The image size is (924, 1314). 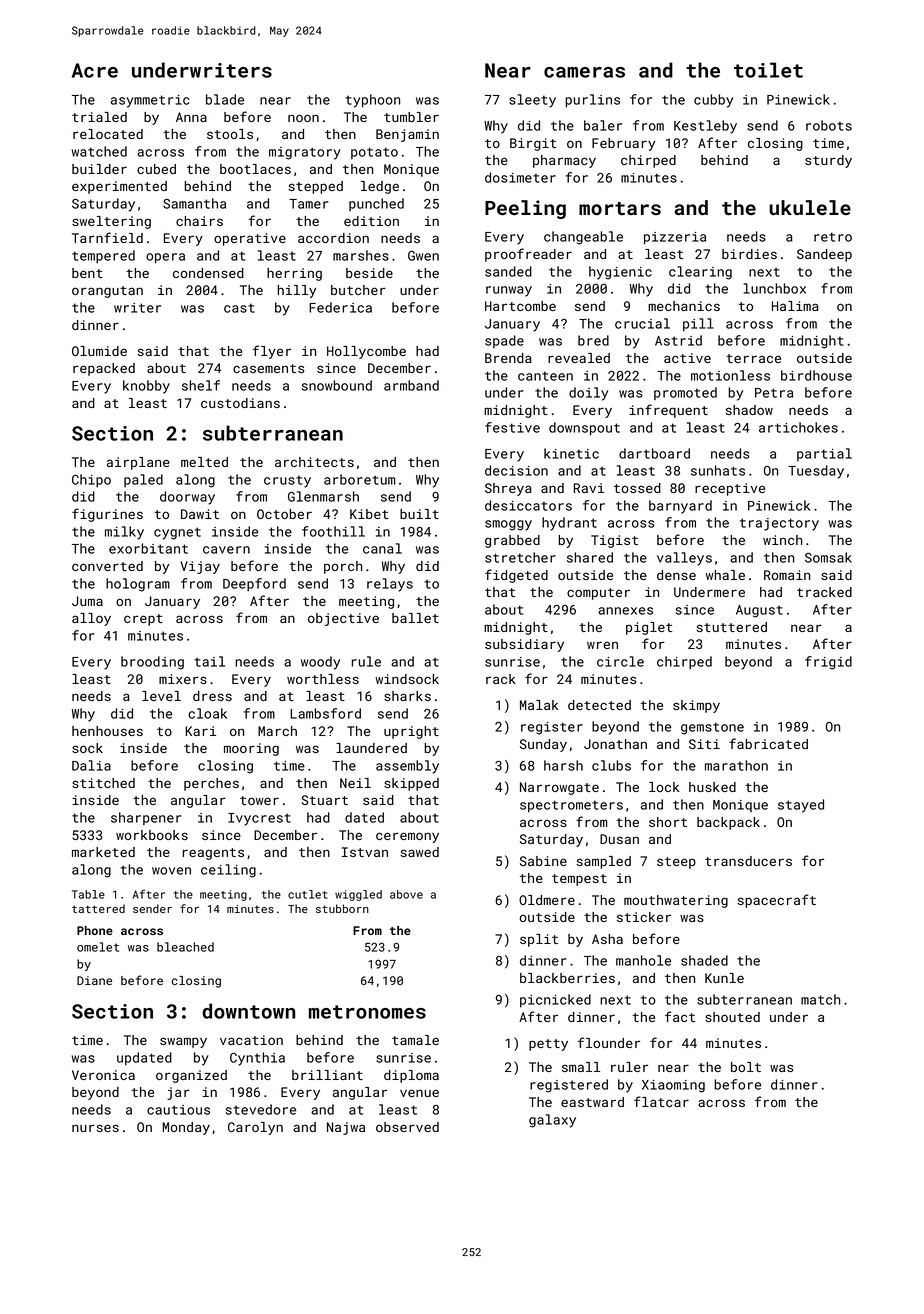 What do you see at coordinates (649, 628) in the screenshot?
I see `piglet` at bounding box center [649, 628].
